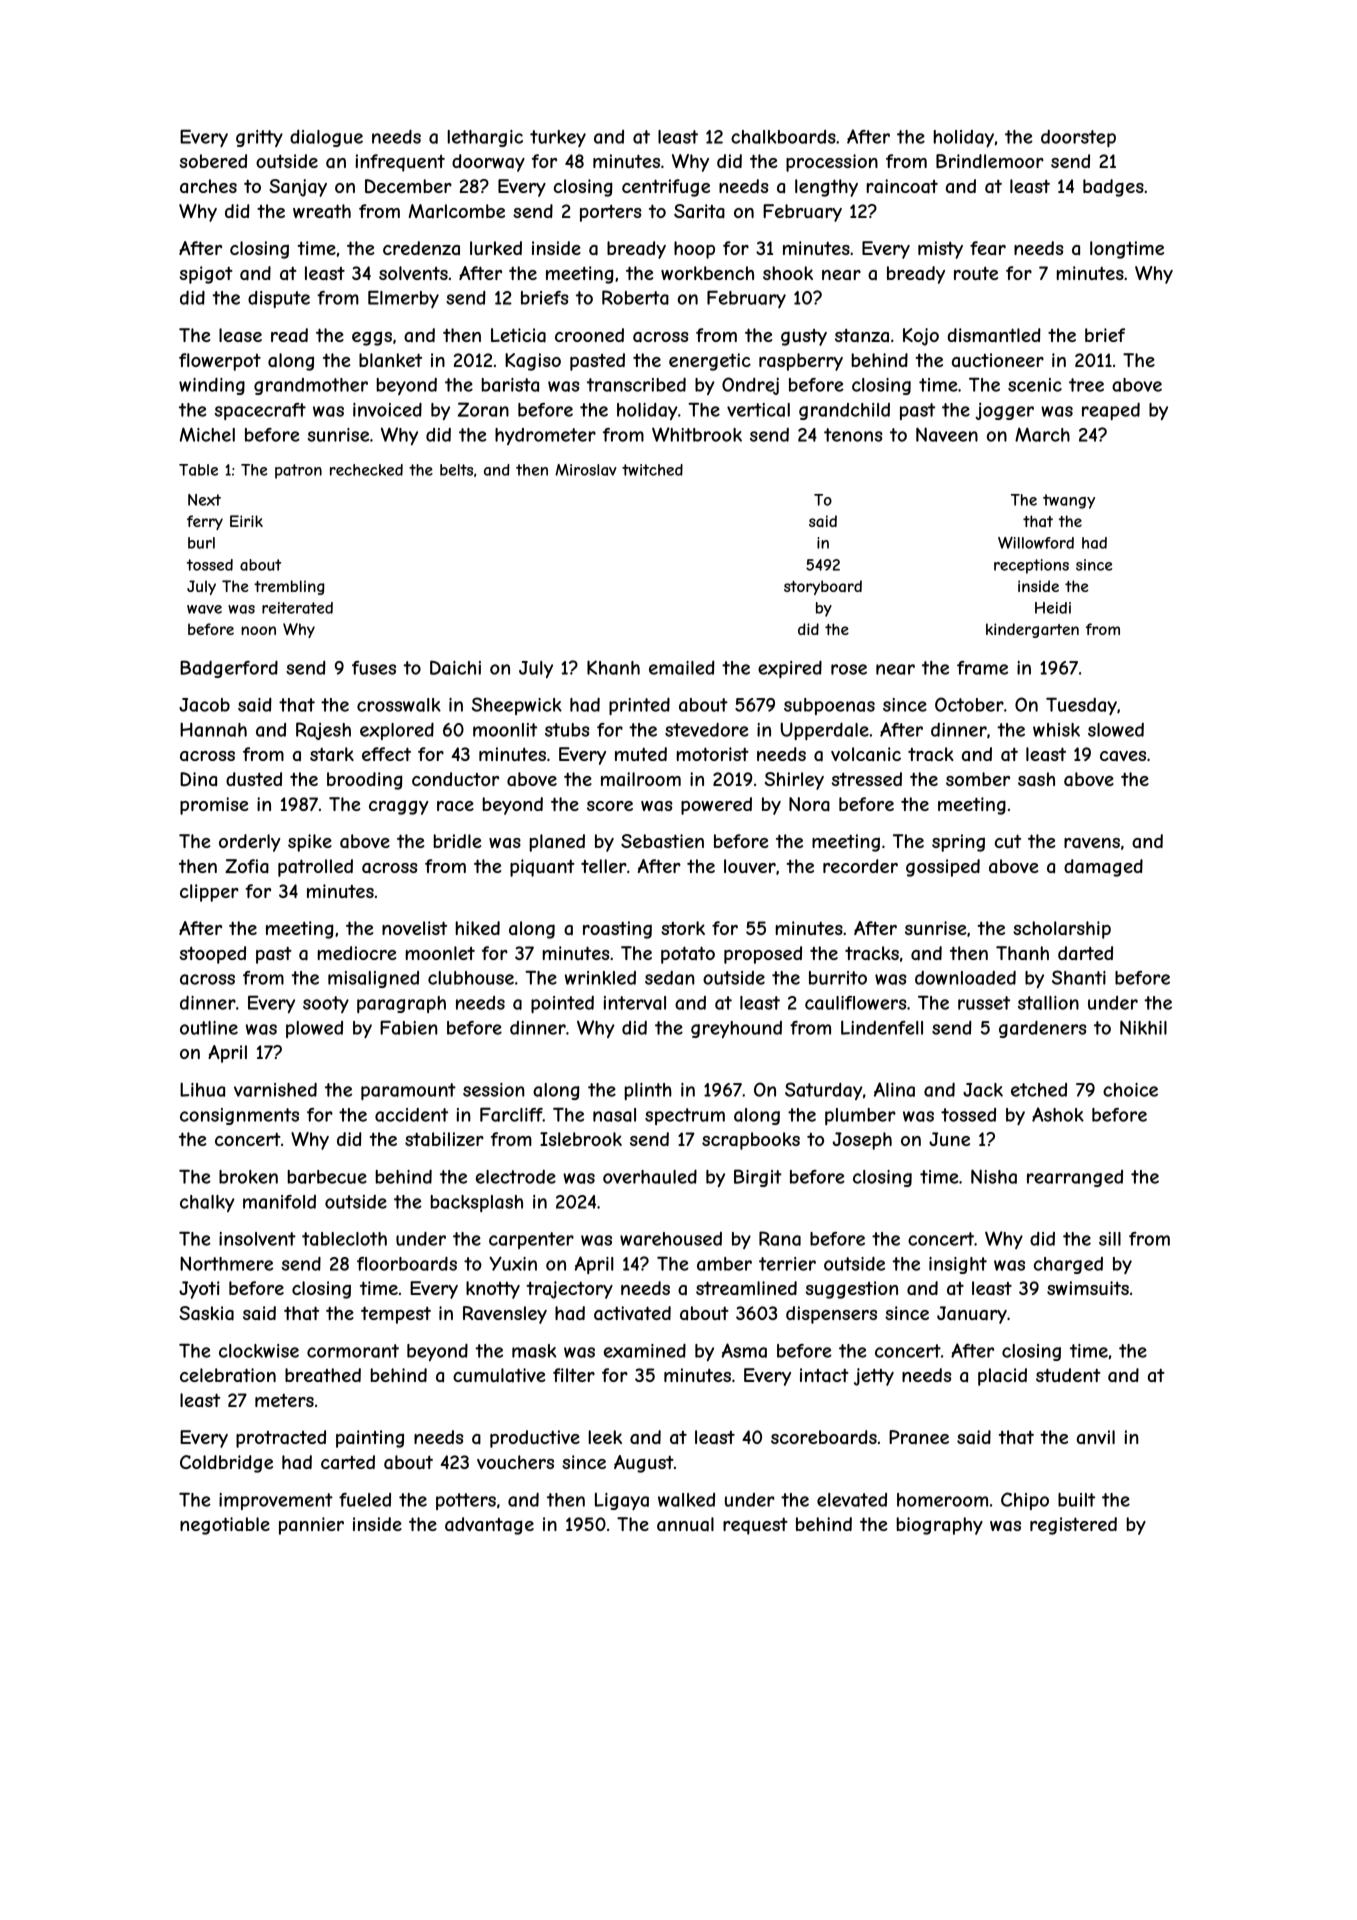  What do you see at coordinates (611, 213) in the screenshot?
I see `porters` at bounding box center [611, 213].
